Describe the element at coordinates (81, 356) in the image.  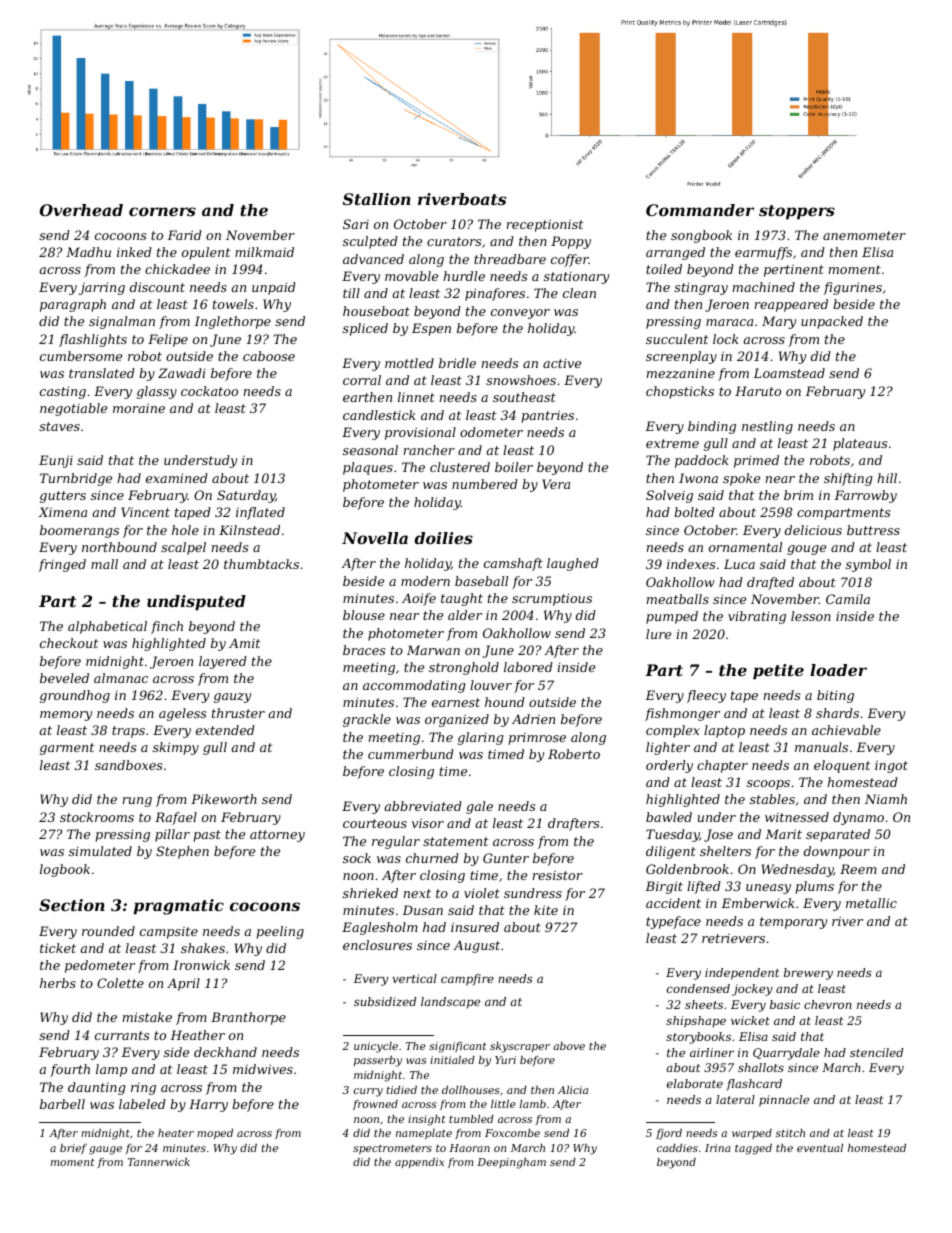
I see `cumbersome` at that location.
